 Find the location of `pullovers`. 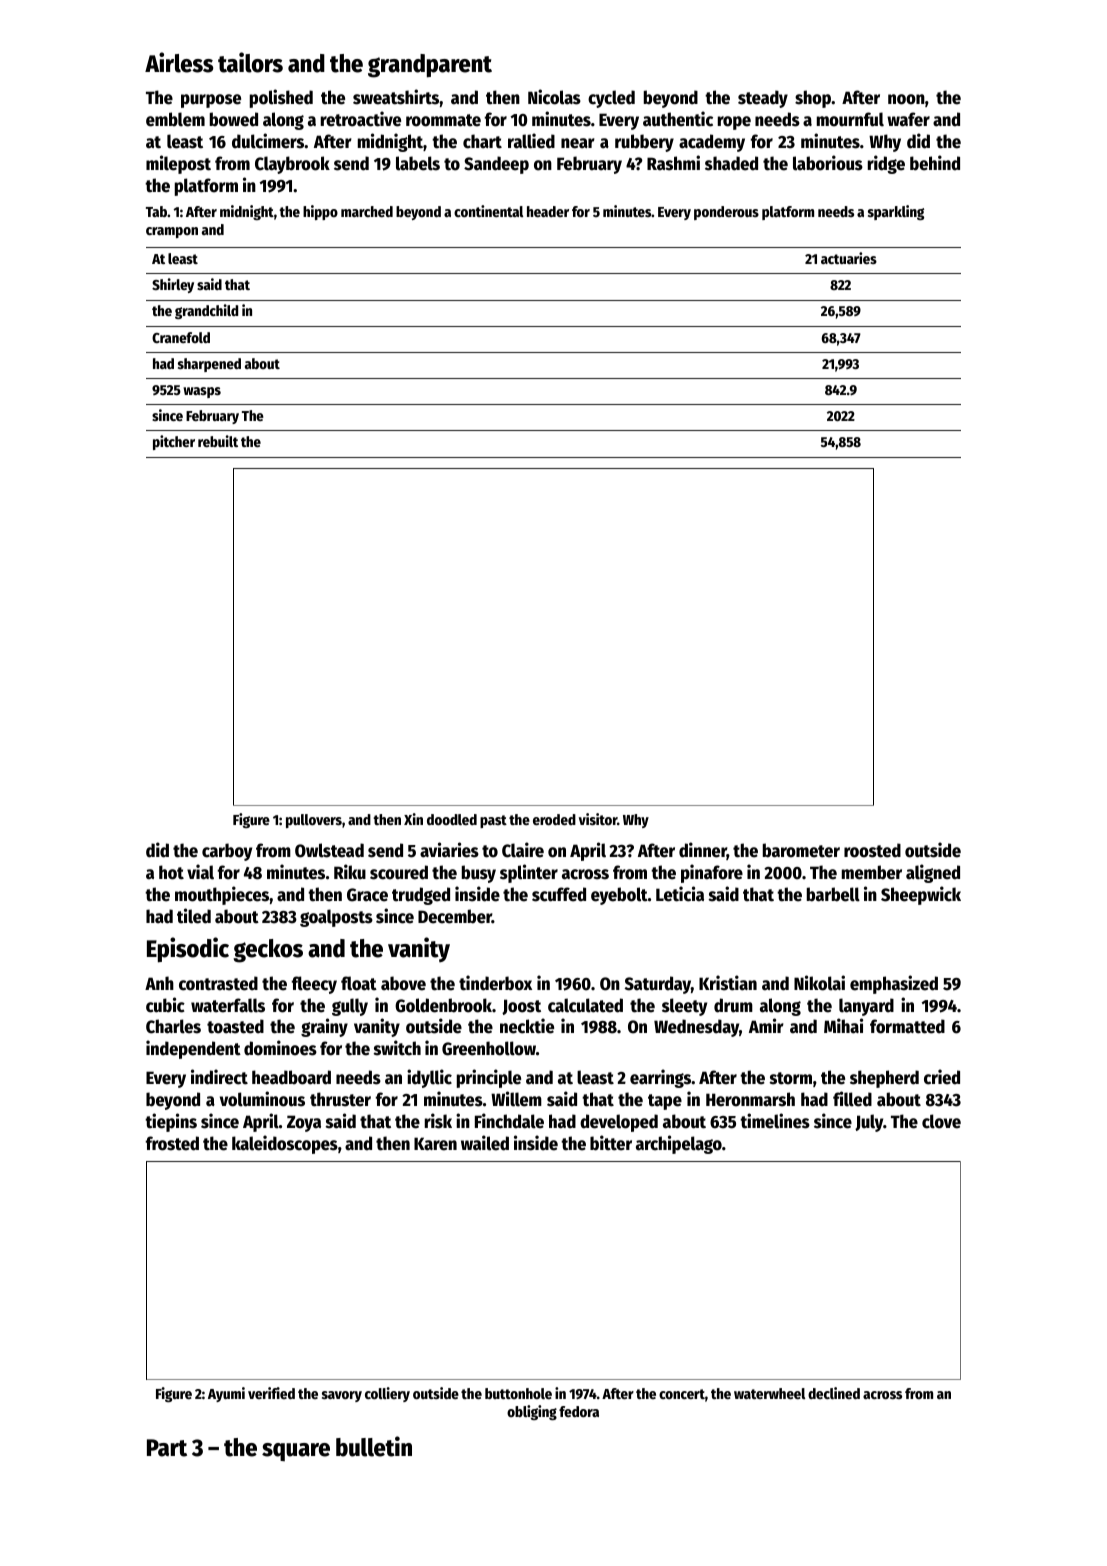

pullovers is located at coordinates (314, 821).
